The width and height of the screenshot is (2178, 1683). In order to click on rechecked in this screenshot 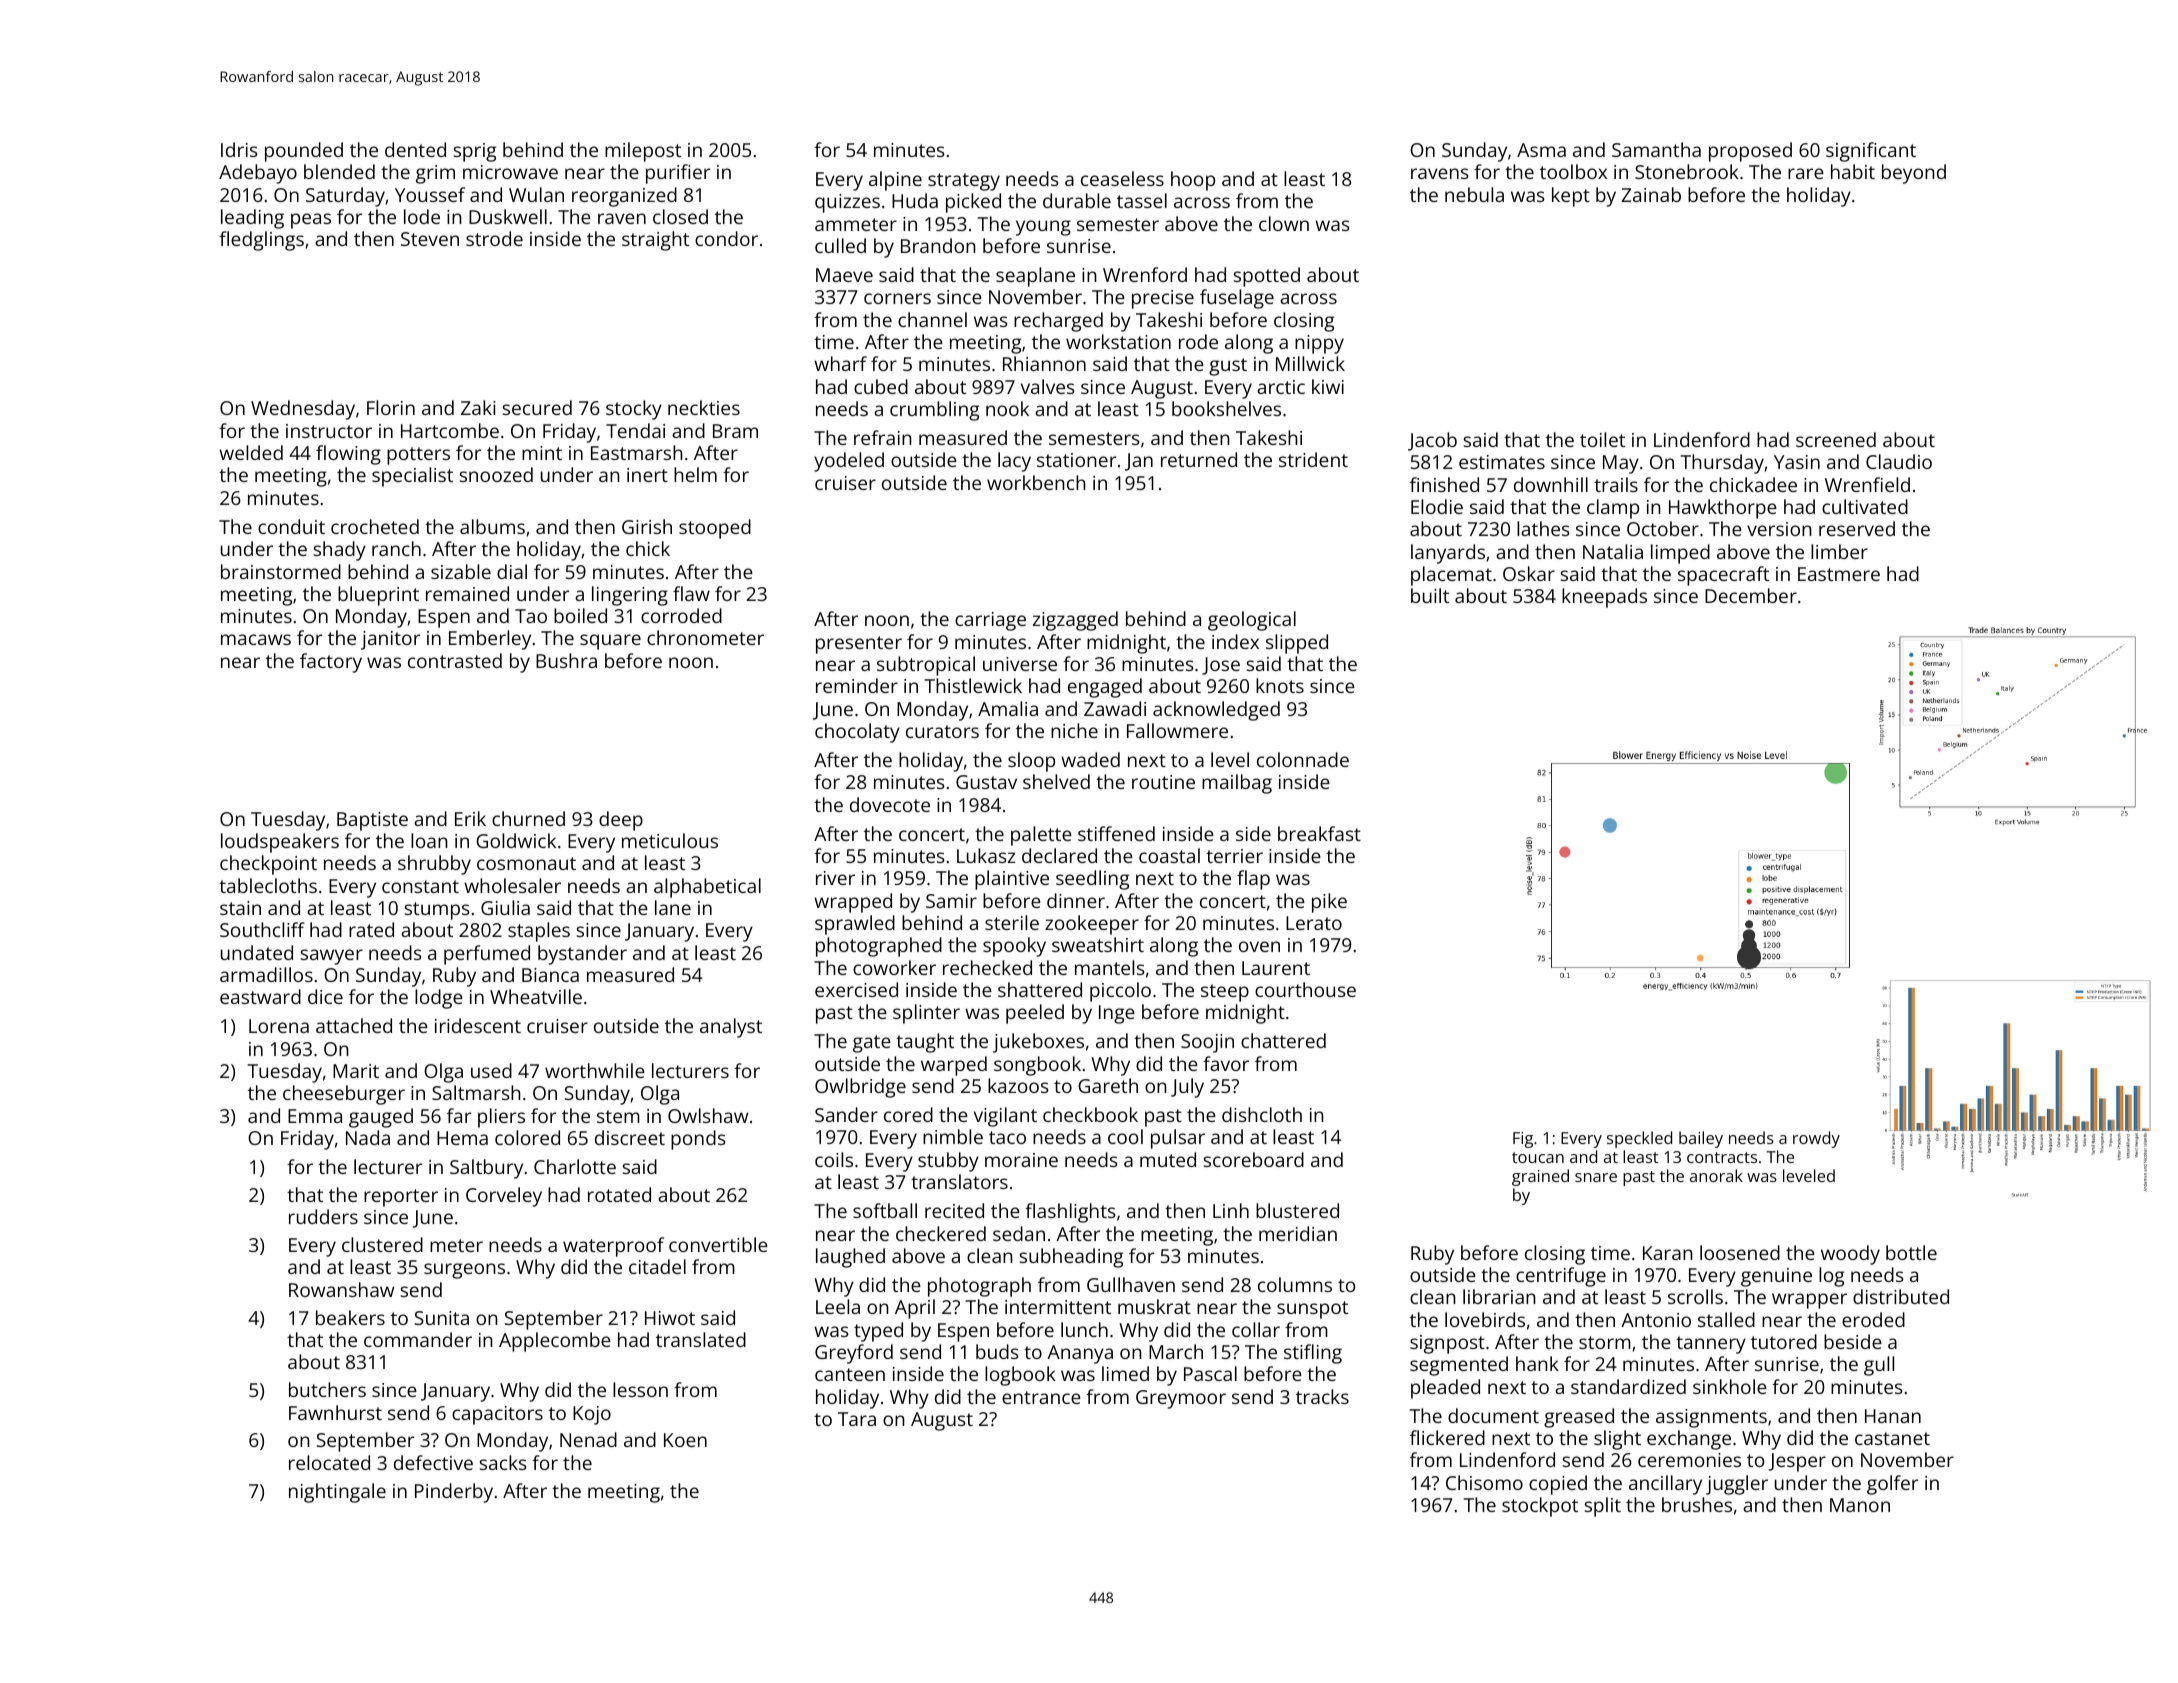, I will do `click(987, 967)`.
